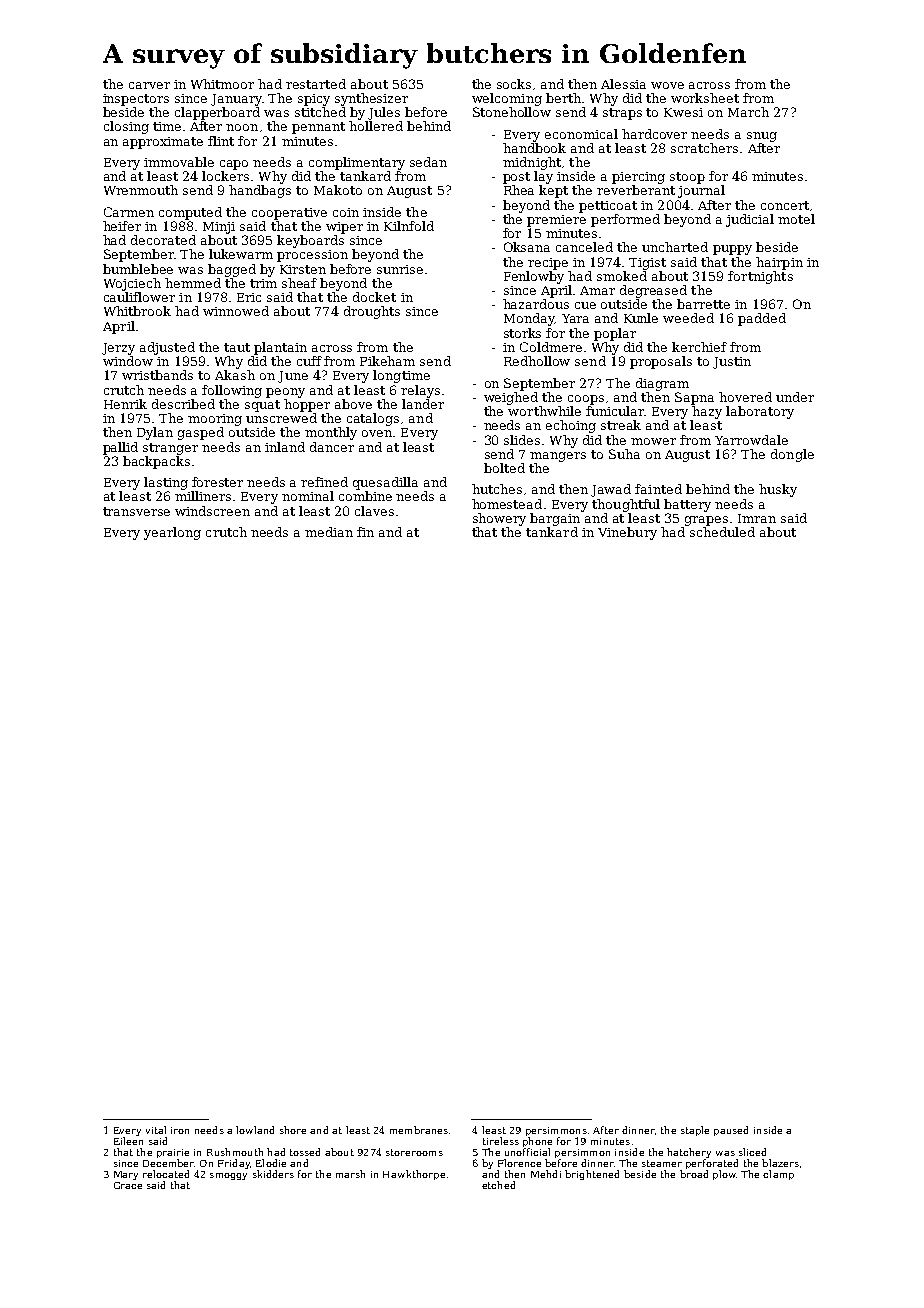 This page has height=1308, width=924. What do you see at coordinates (623, 84) in the page?
I see `Alessia` at bounding box center [623, 84].
